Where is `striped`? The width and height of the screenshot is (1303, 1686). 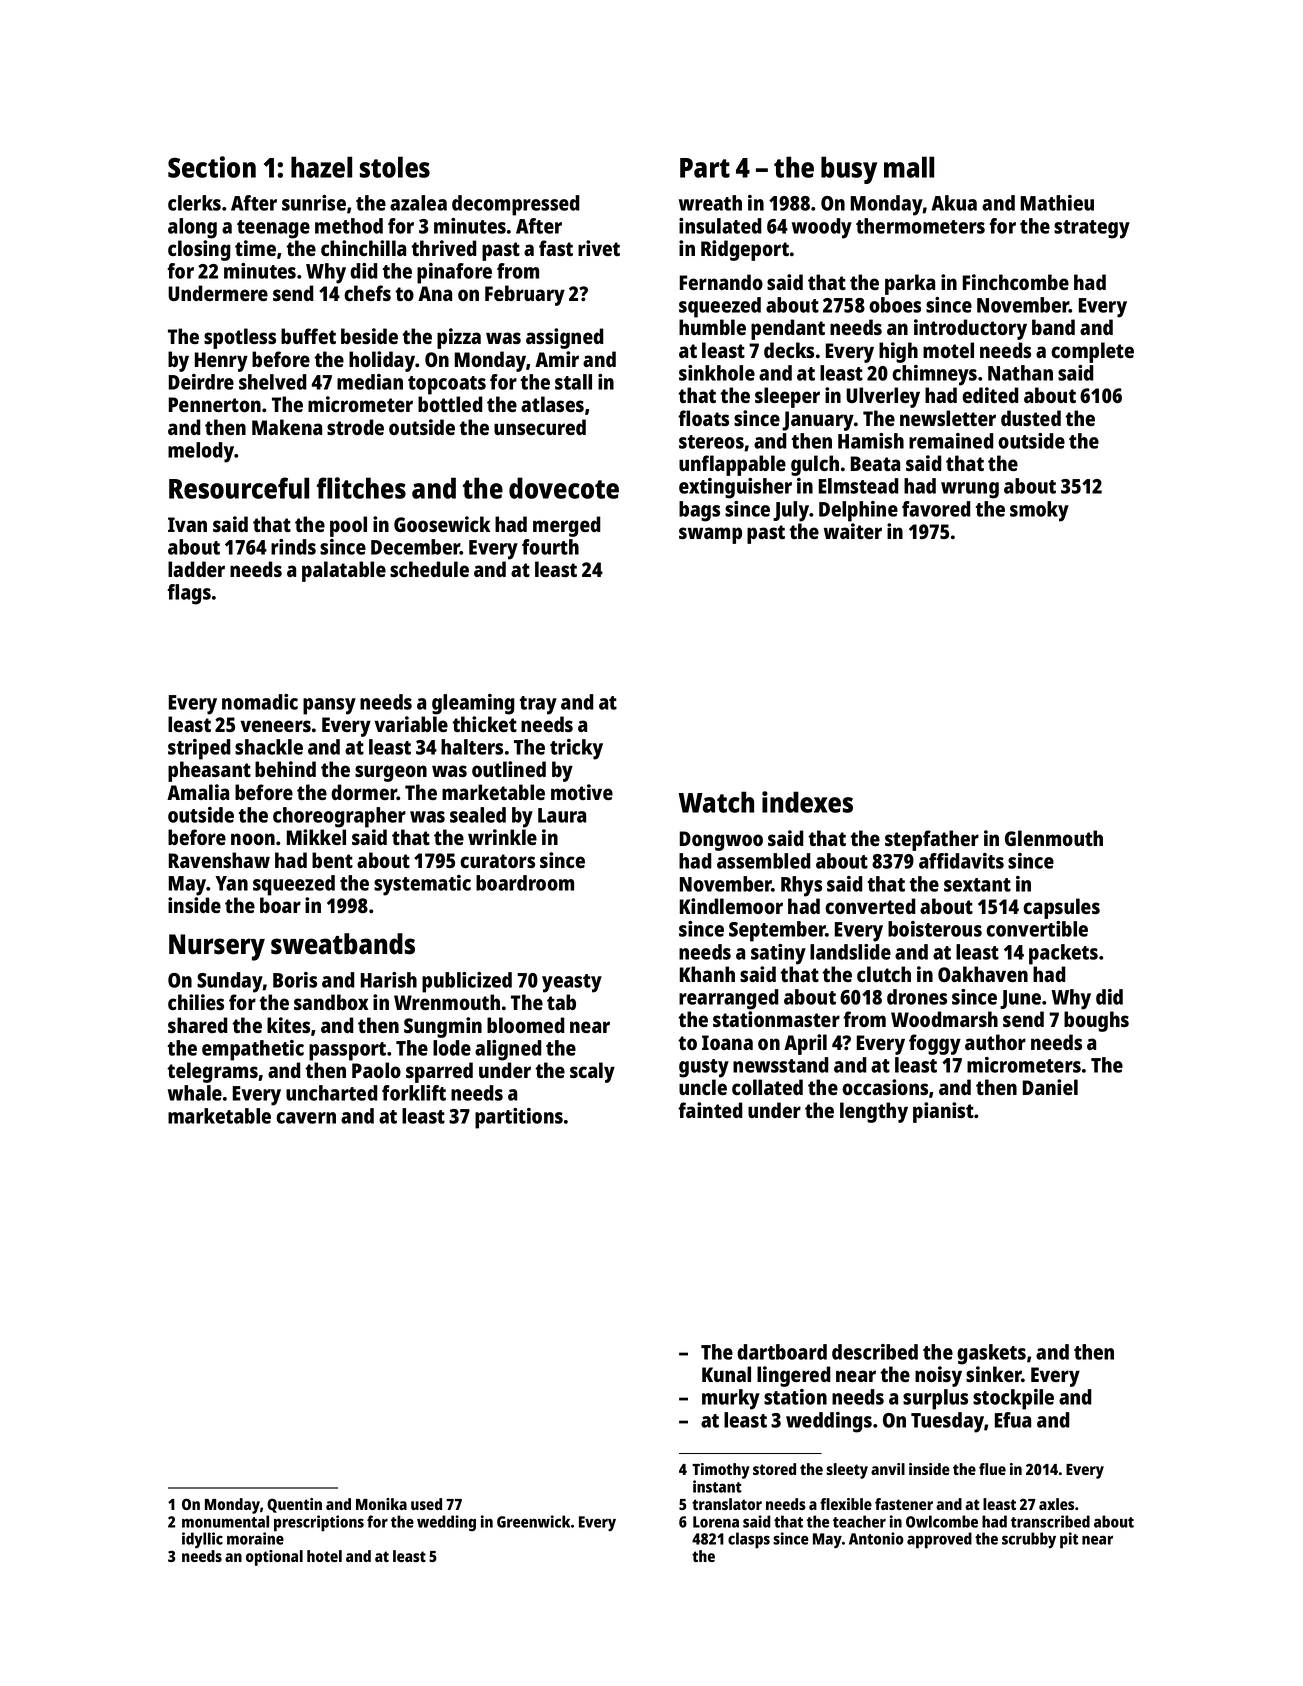
striped is located at coordinates (199, 749).
